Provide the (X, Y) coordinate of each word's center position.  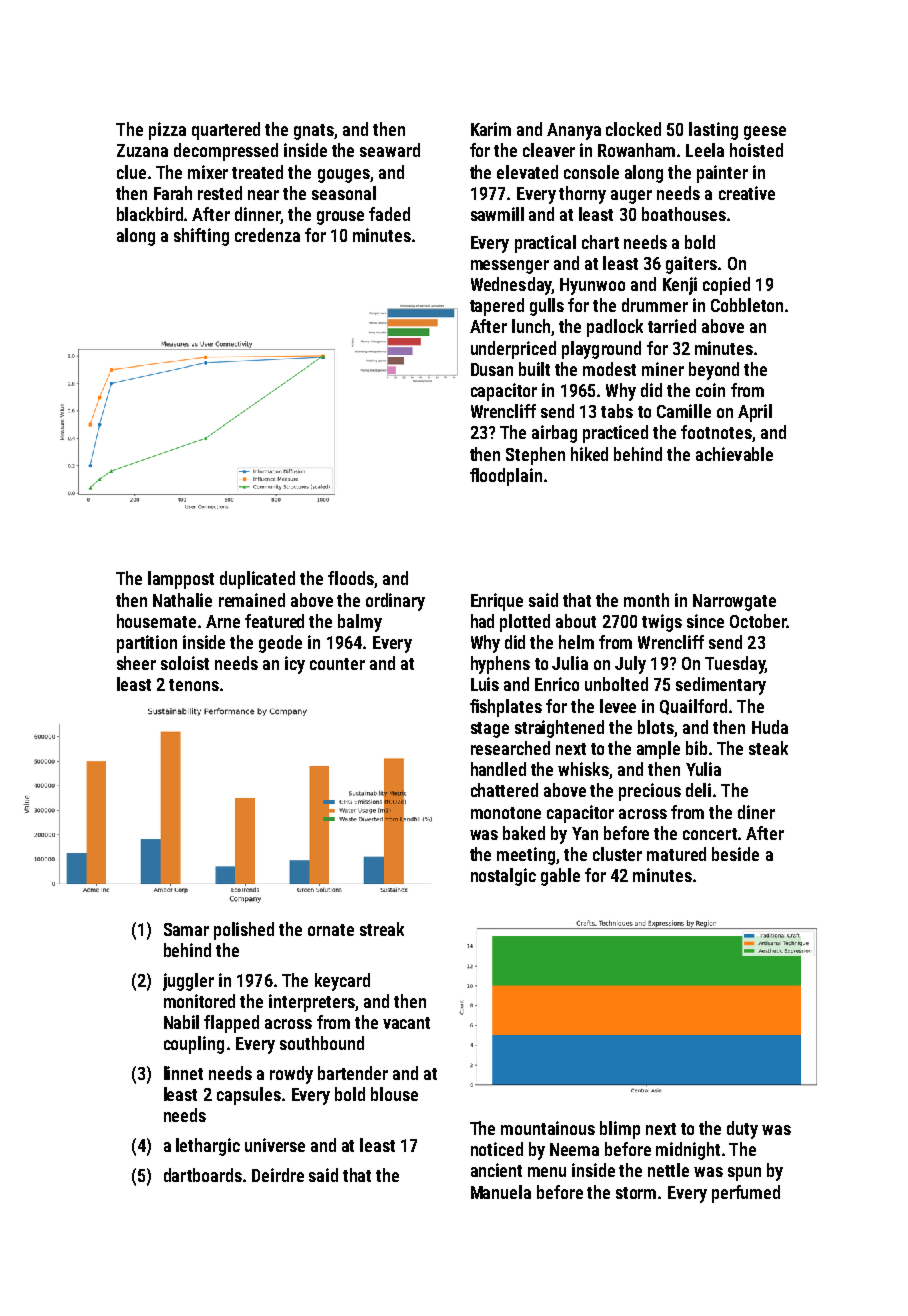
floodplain (506, 477)
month (646, 600)
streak (382, 929)
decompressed (226, 152)
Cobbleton (747, 305)
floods (351, 578)
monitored (199, 1001)
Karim (491, 129)
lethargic (208, 1147)
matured (676, 854)
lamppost (181, 580)
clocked (633, 129)
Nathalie (182, 600)
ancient (496, 1170)
